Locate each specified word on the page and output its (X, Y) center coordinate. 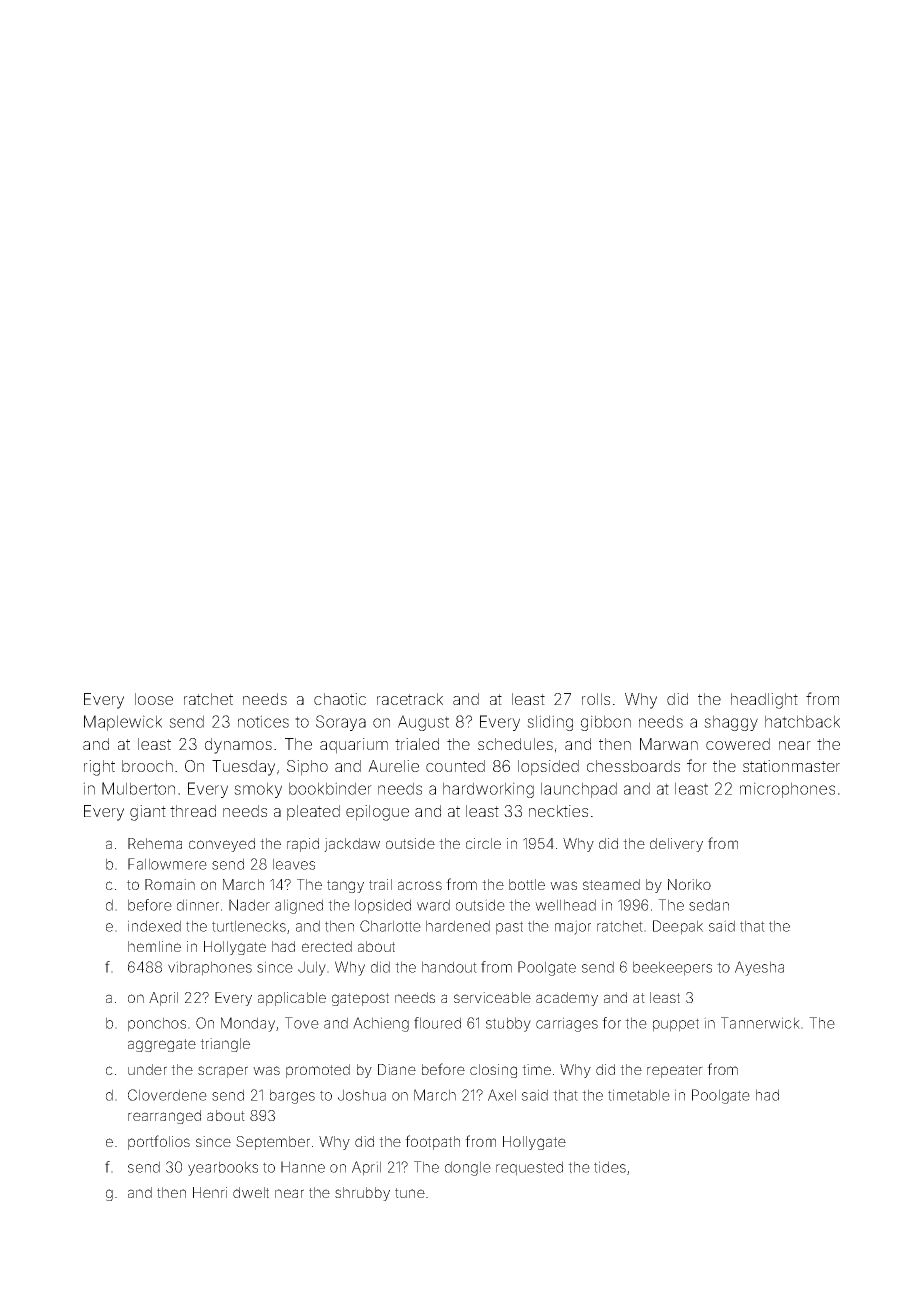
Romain (170, 884)
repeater (675, 1071)
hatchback (802, 721)
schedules (515, 744)
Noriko (689, 884)
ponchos (157, 1024)
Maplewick (123, 723)
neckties (558, 811)
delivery (676, 845)
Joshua (362, 1095)
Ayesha (759, 968)
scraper (223, 1072)
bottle (527, 884)
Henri (210, 1192)
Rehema (155, 843)
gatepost (360, 999)
